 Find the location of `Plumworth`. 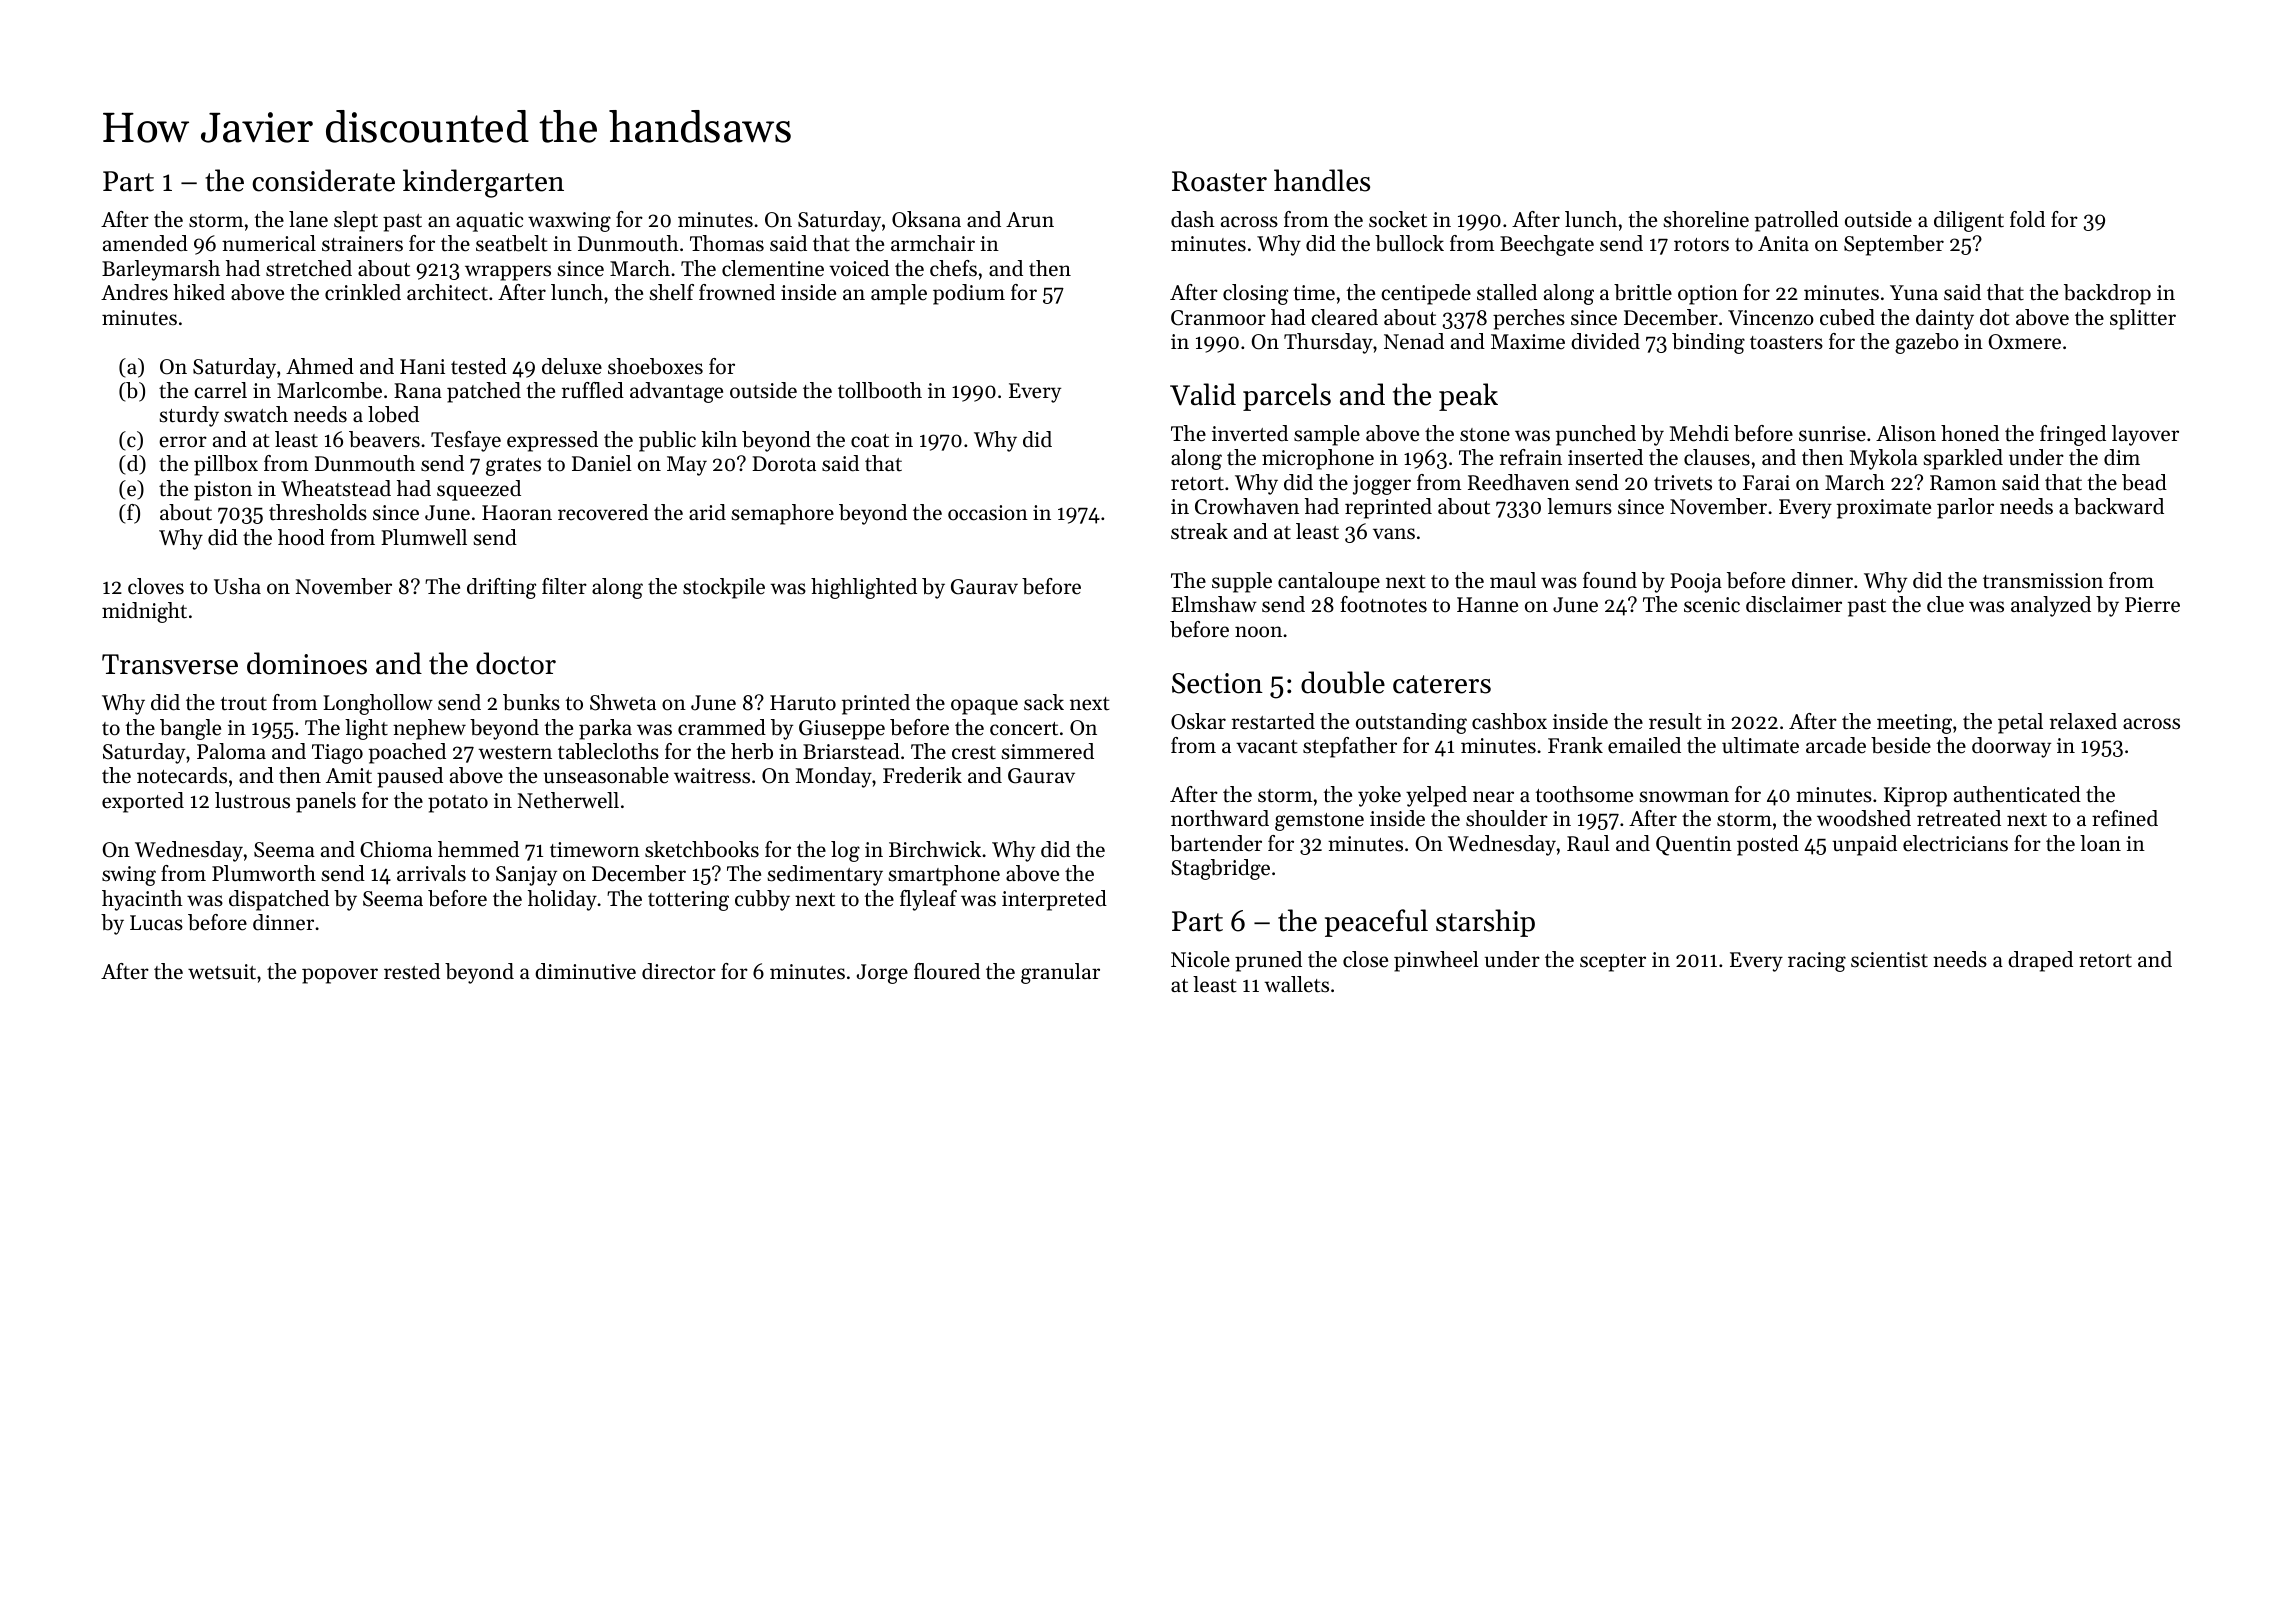

Plumworth is located at coordinates (264, 873).
